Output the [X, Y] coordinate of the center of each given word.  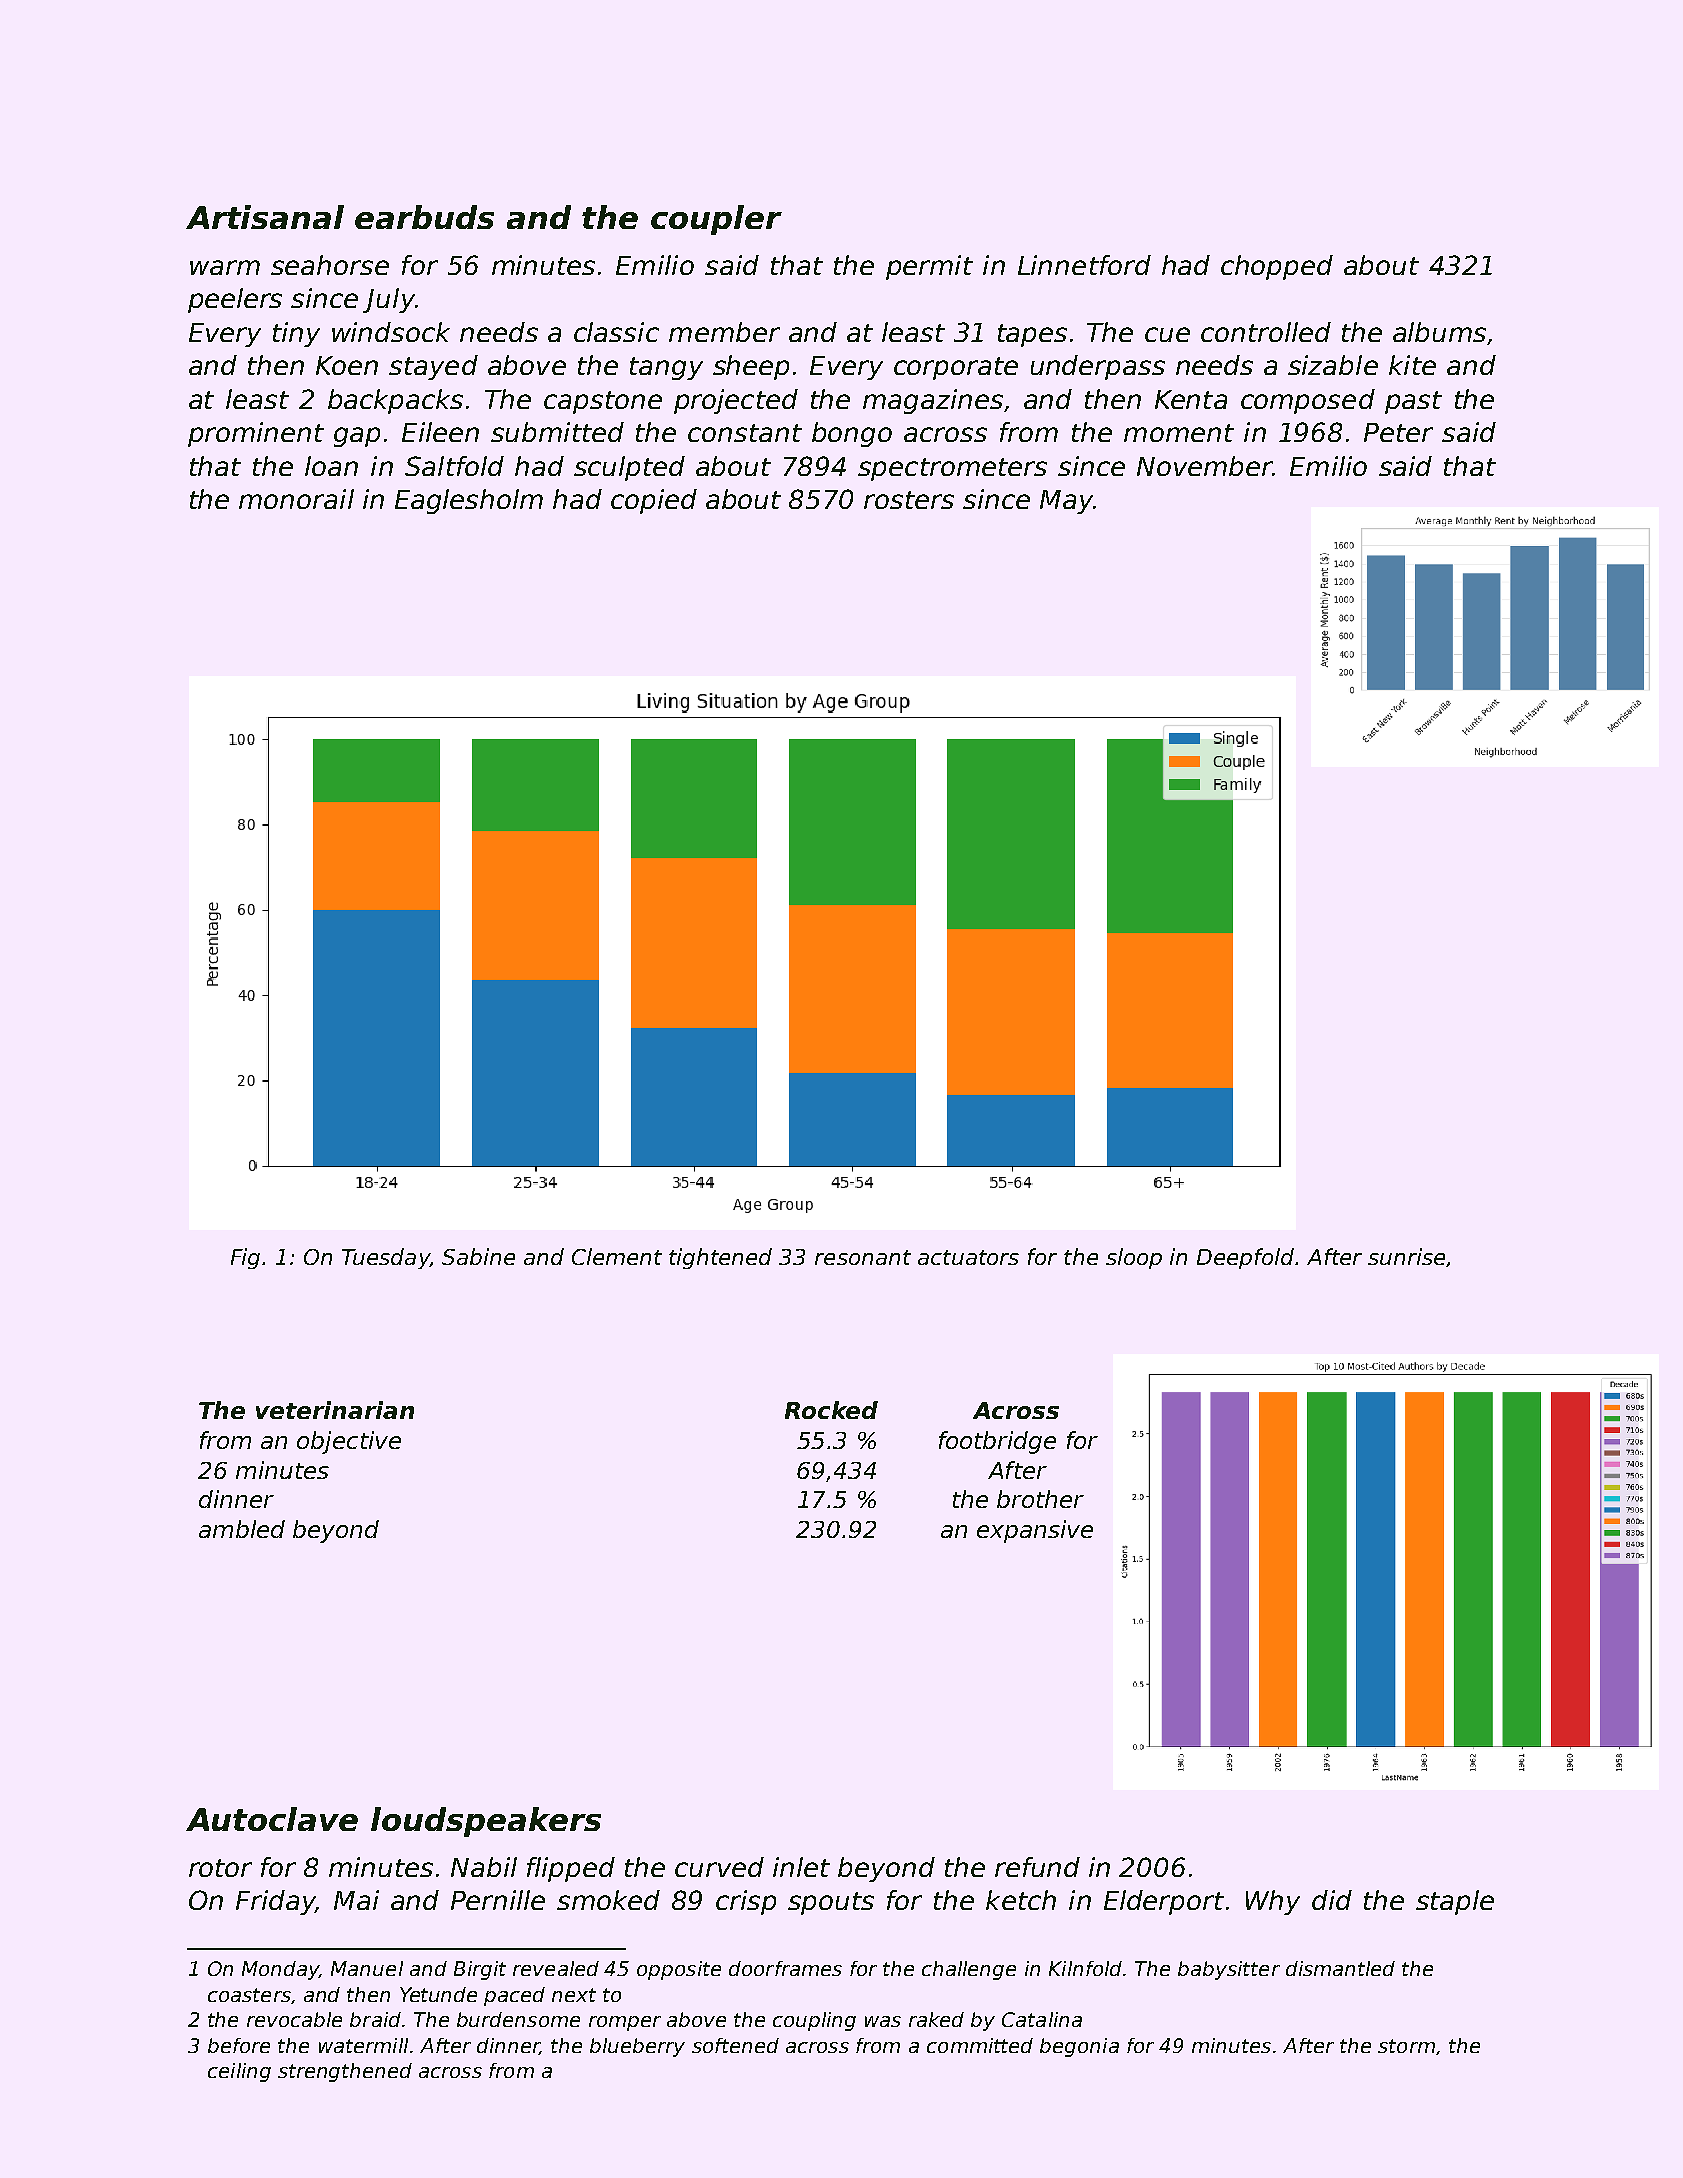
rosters [909, 500]
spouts [831, 1903]
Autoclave [272, 1819]
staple [1455, 1902]
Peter [1398, 432]
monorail [296, 499]
